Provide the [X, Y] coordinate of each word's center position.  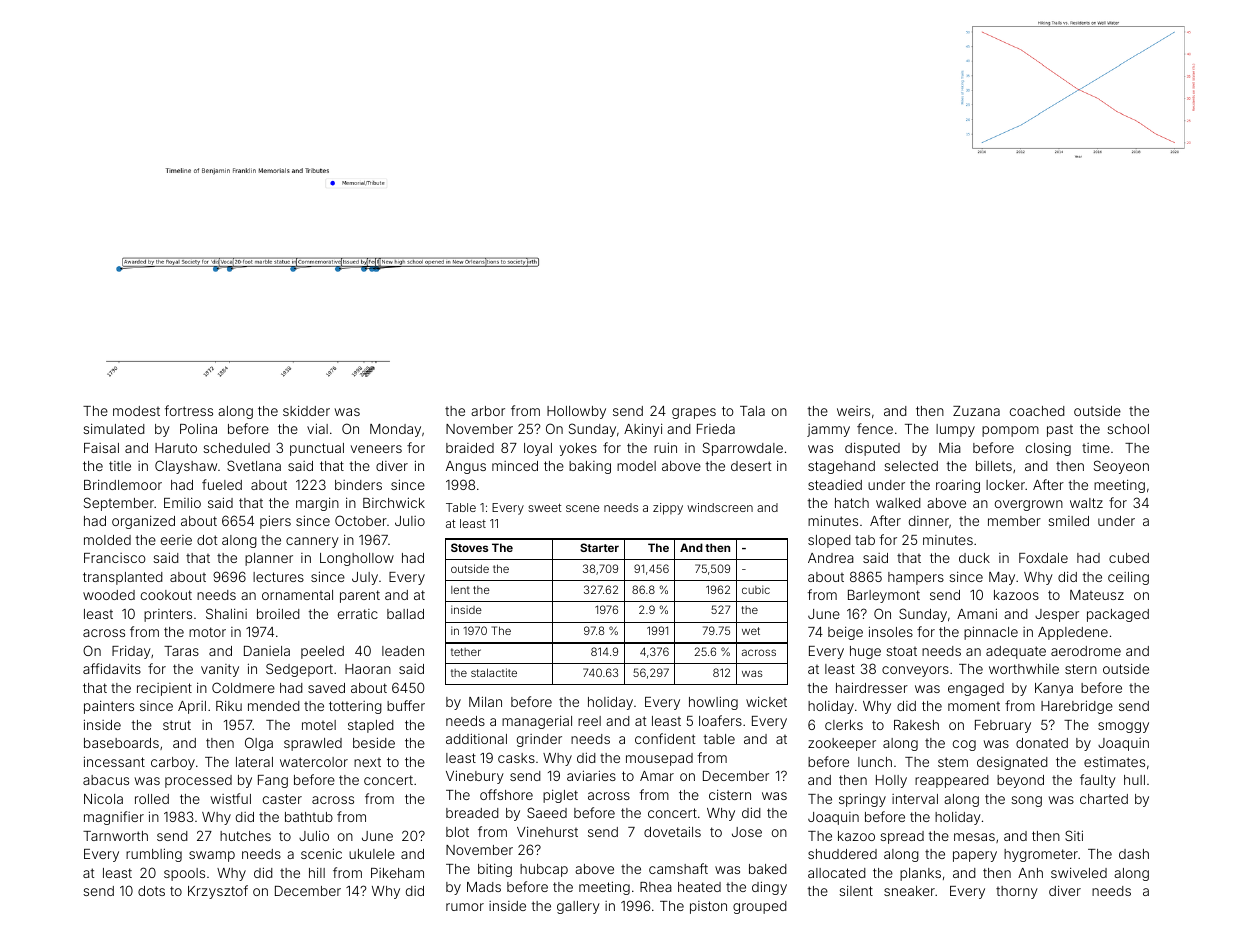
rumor [465, 907]
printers [168, 615]
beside [374, 742]
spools [184, 874]
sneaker [909, 891]
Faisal [101, 448]
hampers [916, 578]
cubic [756, 589]
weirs [853, 411]
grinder [539, 740]
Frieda [716, 429]
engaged [976, 689]
